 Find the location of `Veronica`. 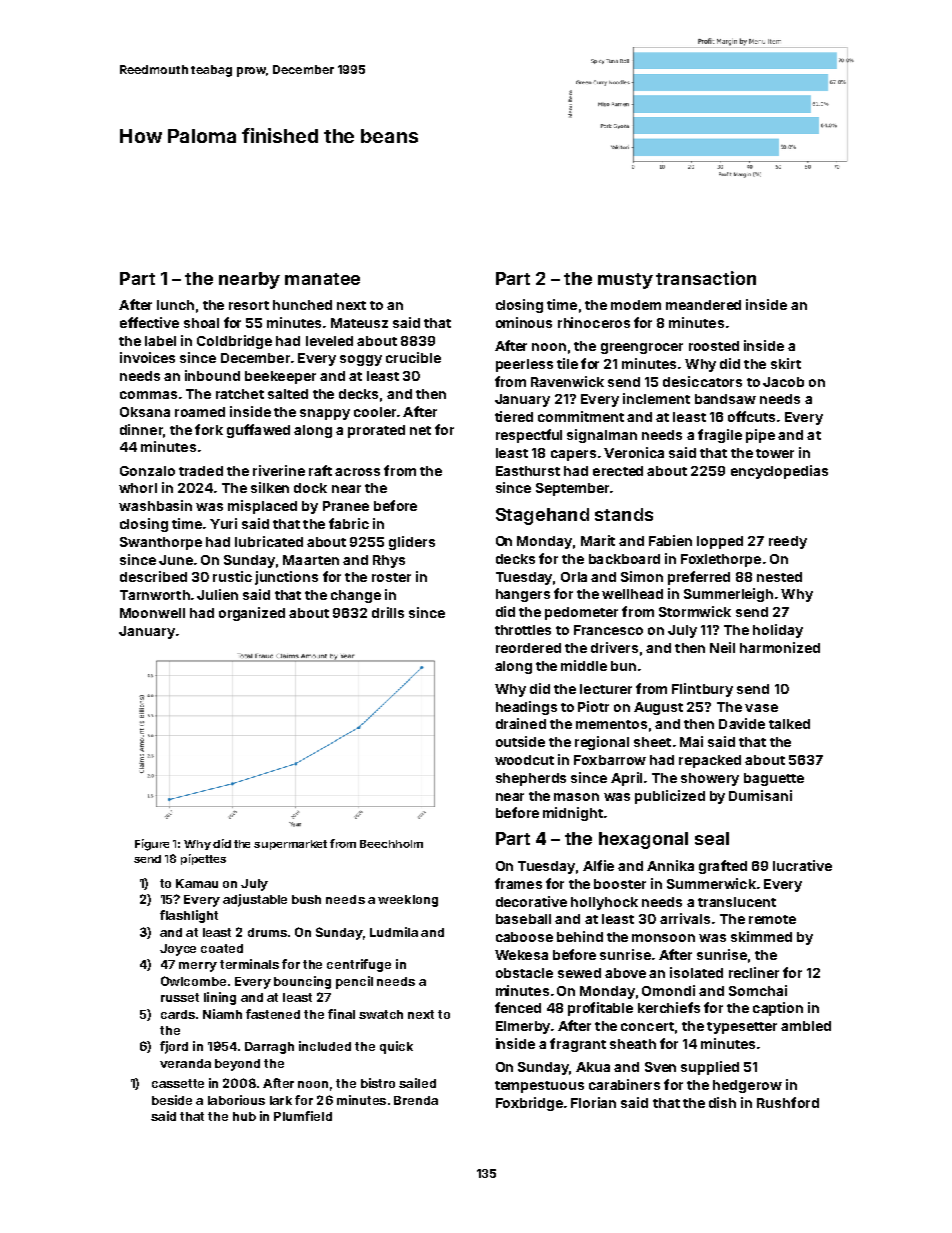

Veronica is located at coordinates (634, 452).
